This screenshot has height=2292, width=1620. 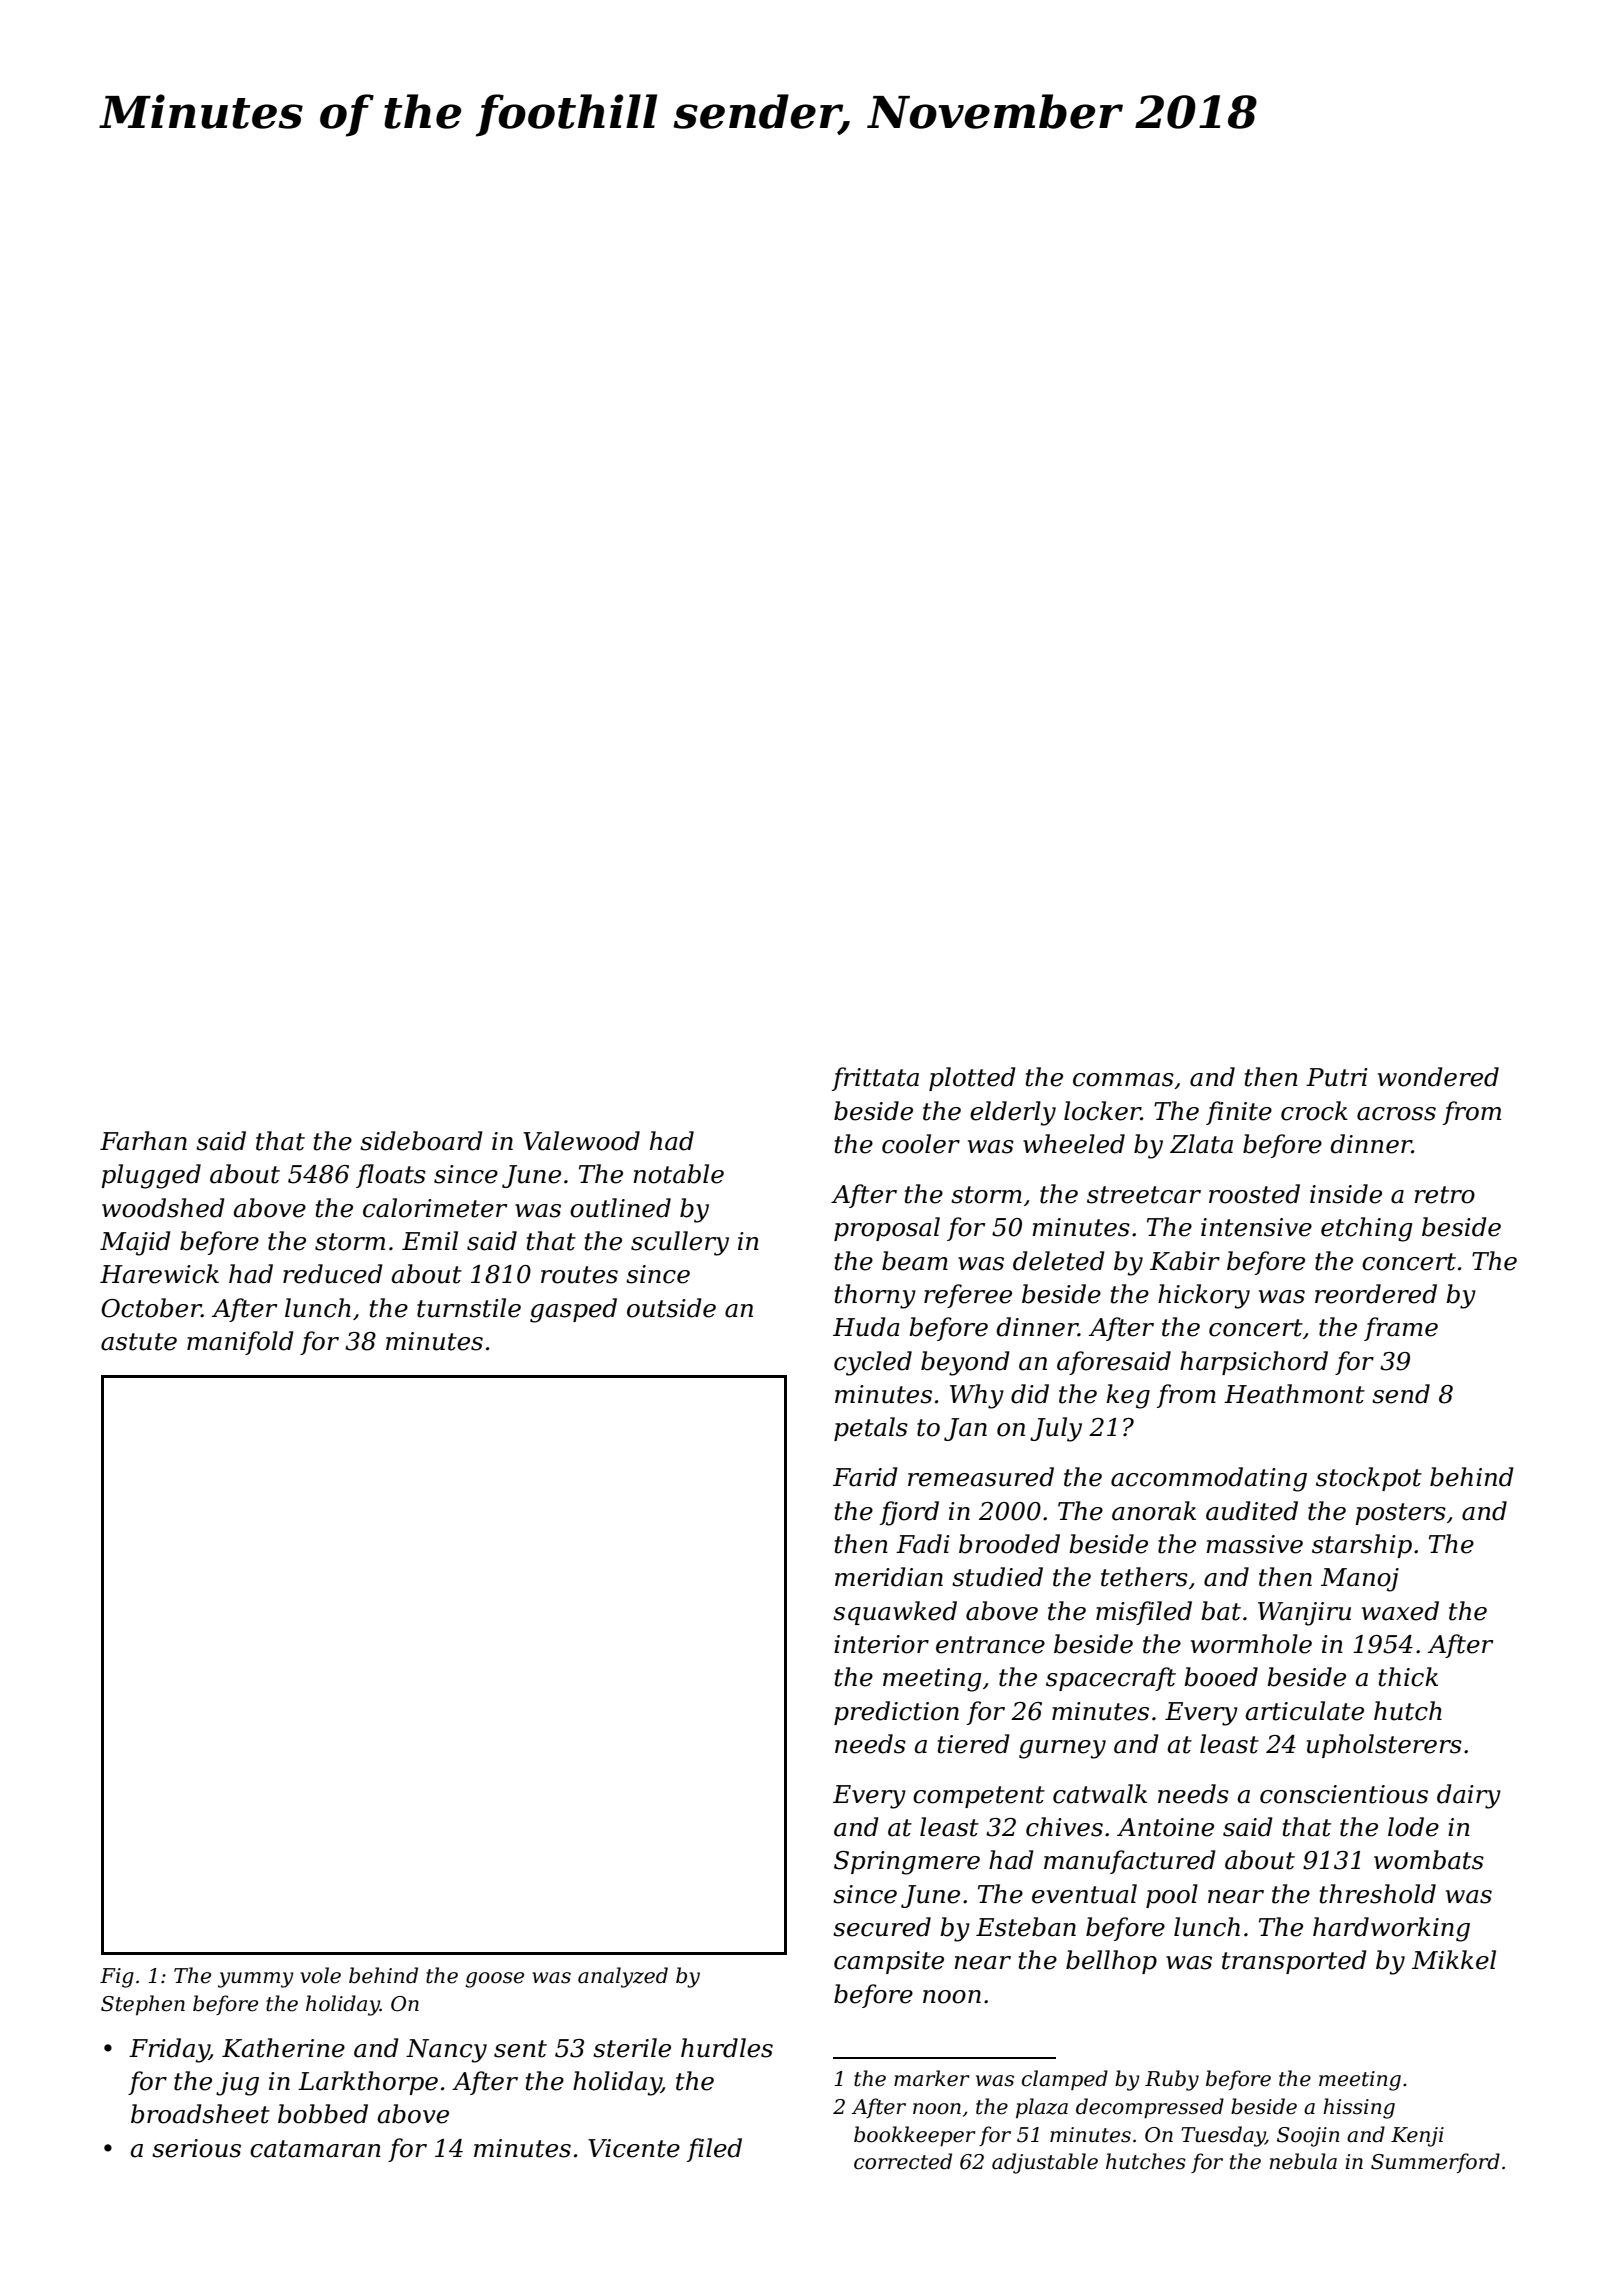 What do you see at coordinates (333, 1274) in the screenshot?
I see `reduced` at bounding box center [333, 1274].
